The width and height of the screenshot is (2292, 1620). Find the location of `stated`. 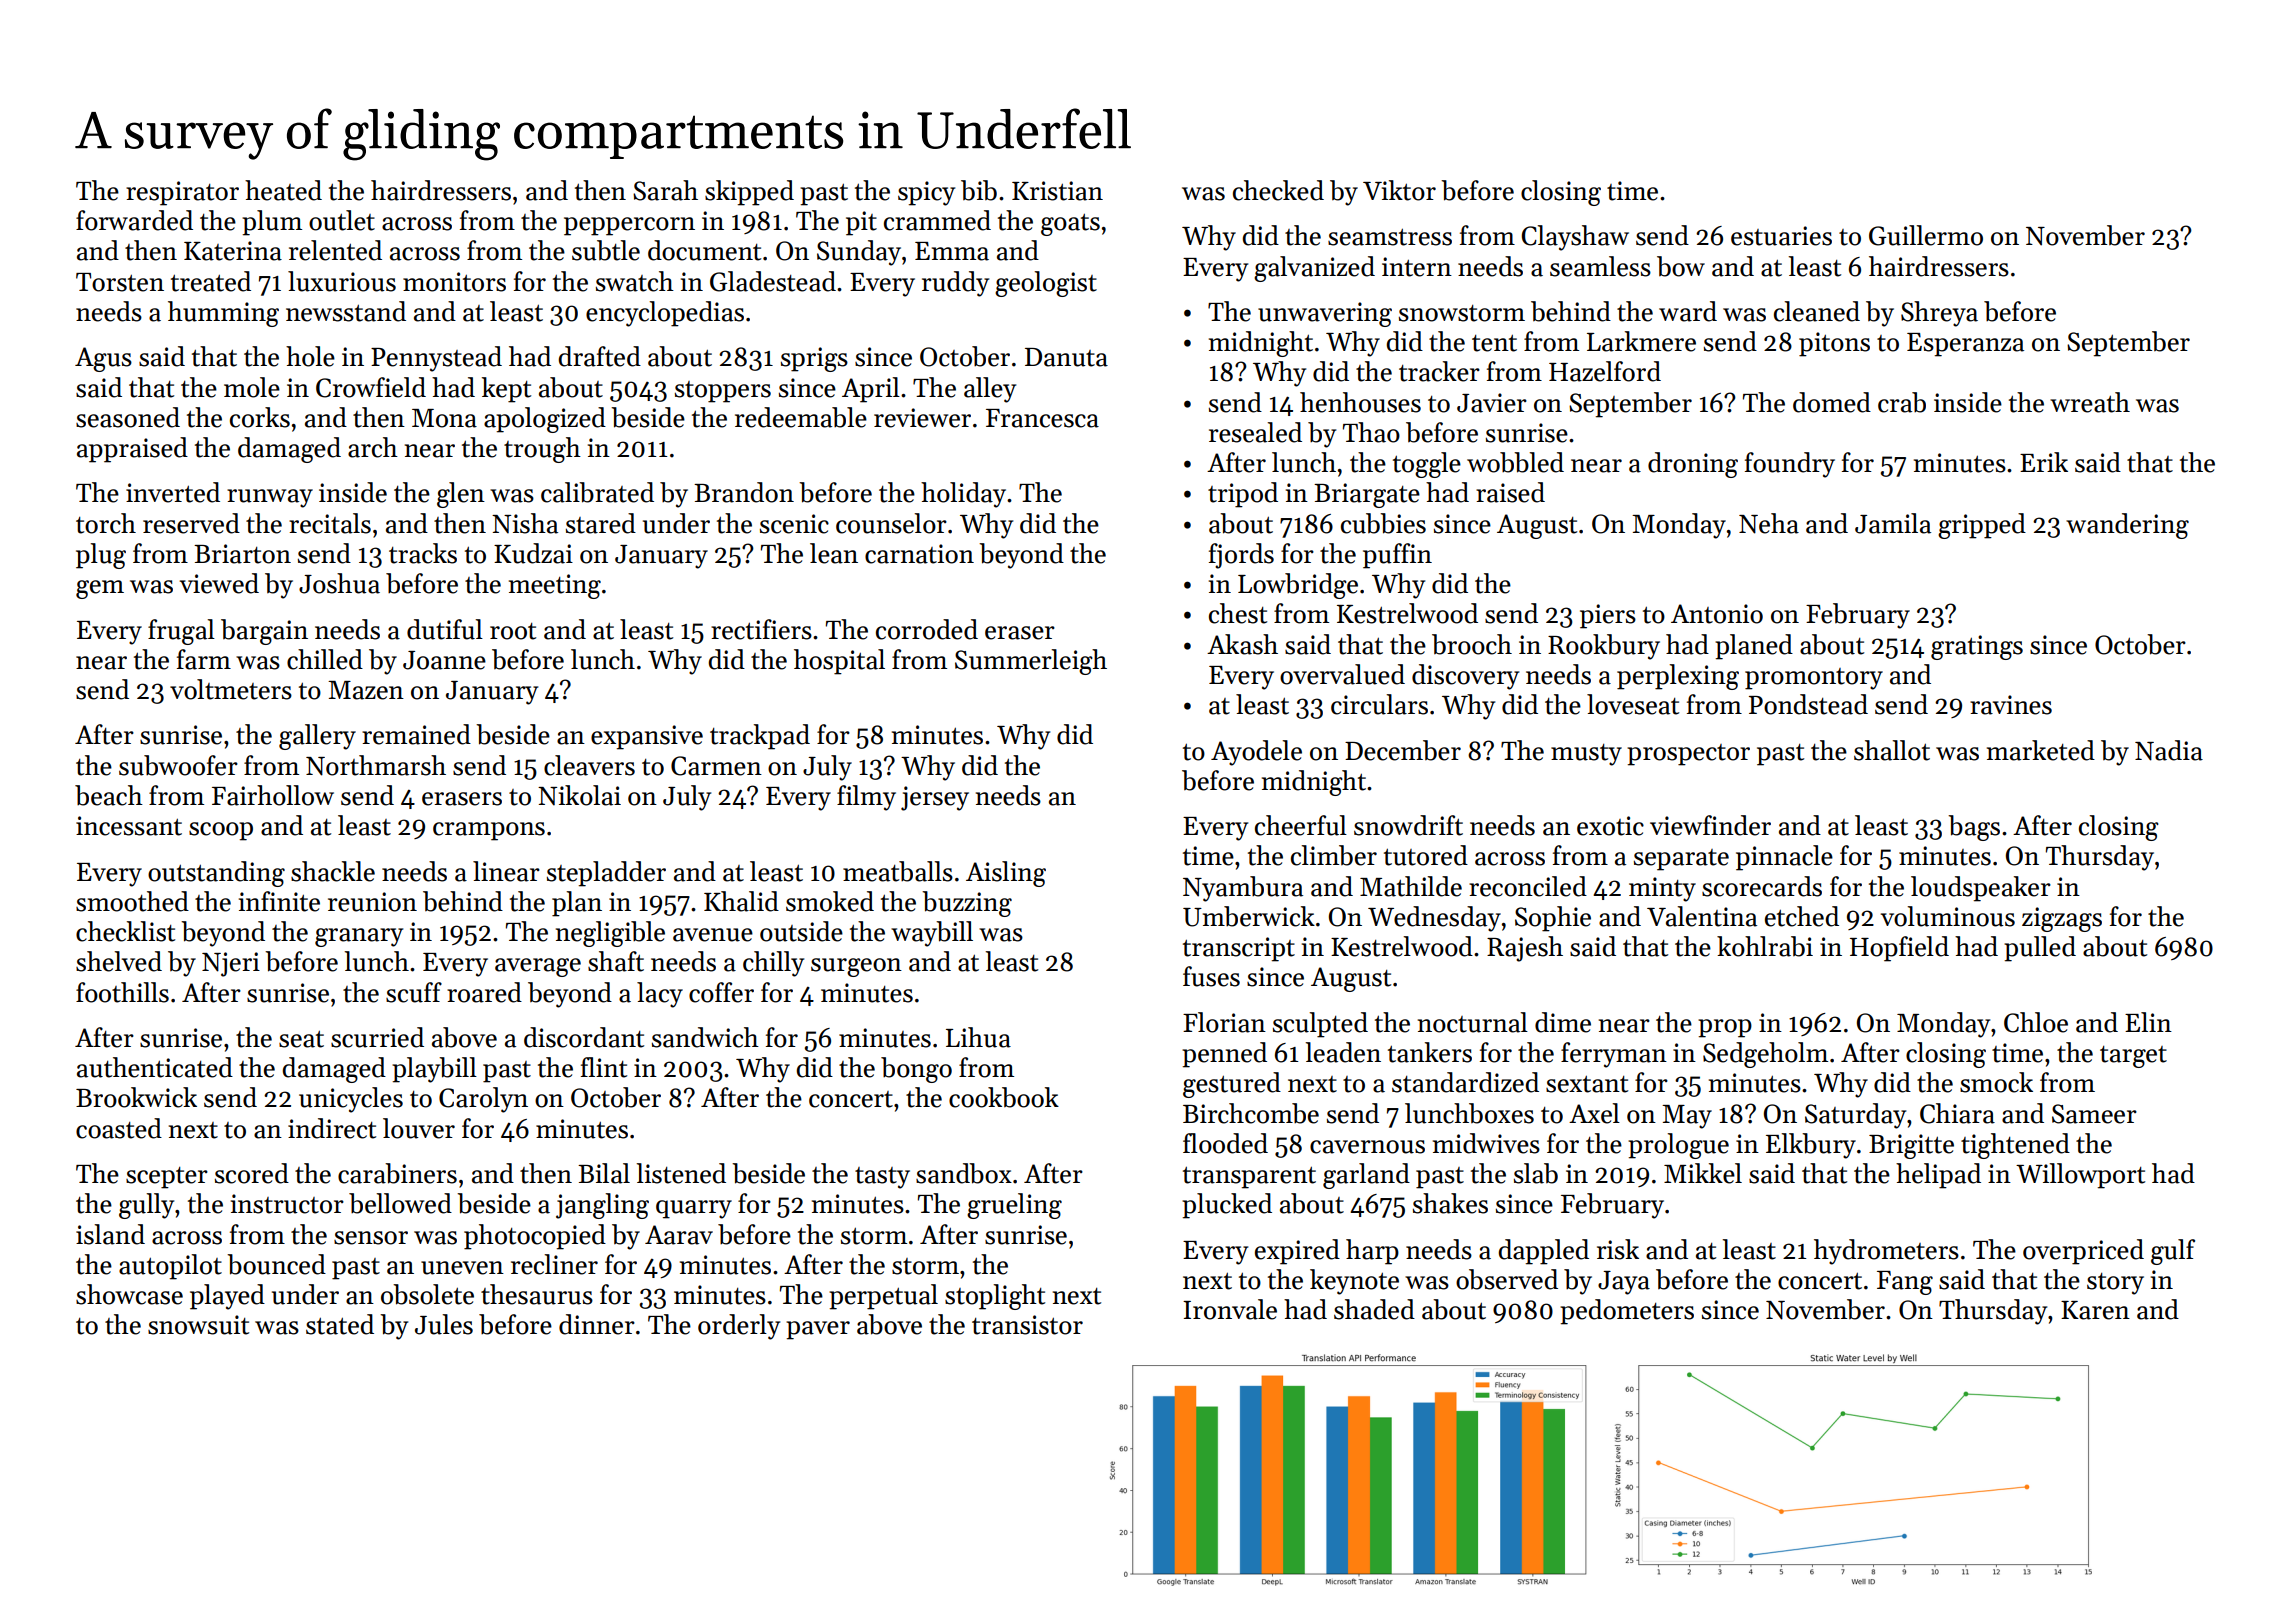

stated is located at coordinates (340, 1324).
